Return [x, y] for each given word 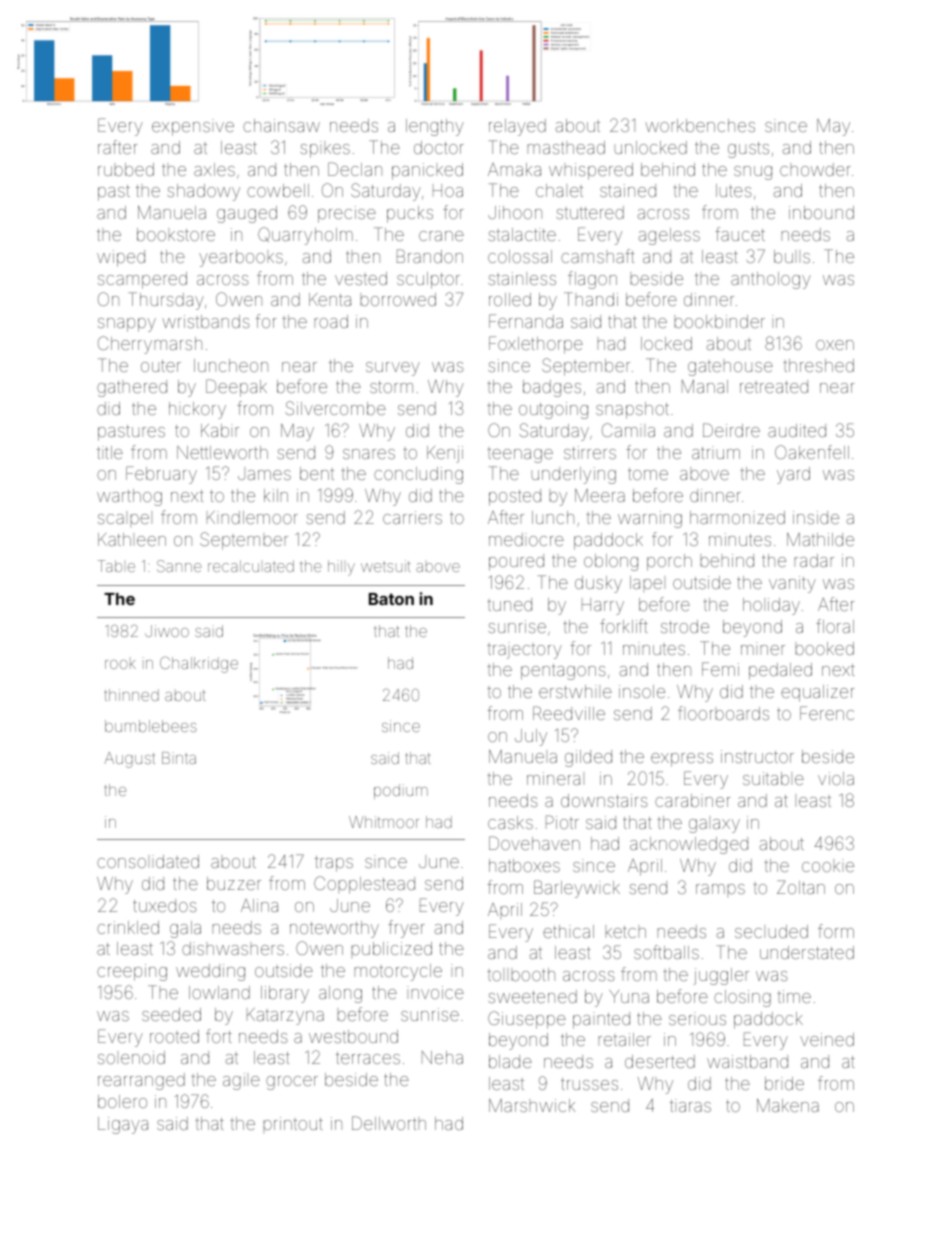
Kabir [220, 430]
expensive [193, 127]
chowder [815, 169]
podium [401, 791]
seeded [171, 1014]
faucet [740, 234]
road [331, 321]
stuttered [590, 212]
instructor [757, 756]
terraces [368, 1058]
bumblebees [151, 726]
